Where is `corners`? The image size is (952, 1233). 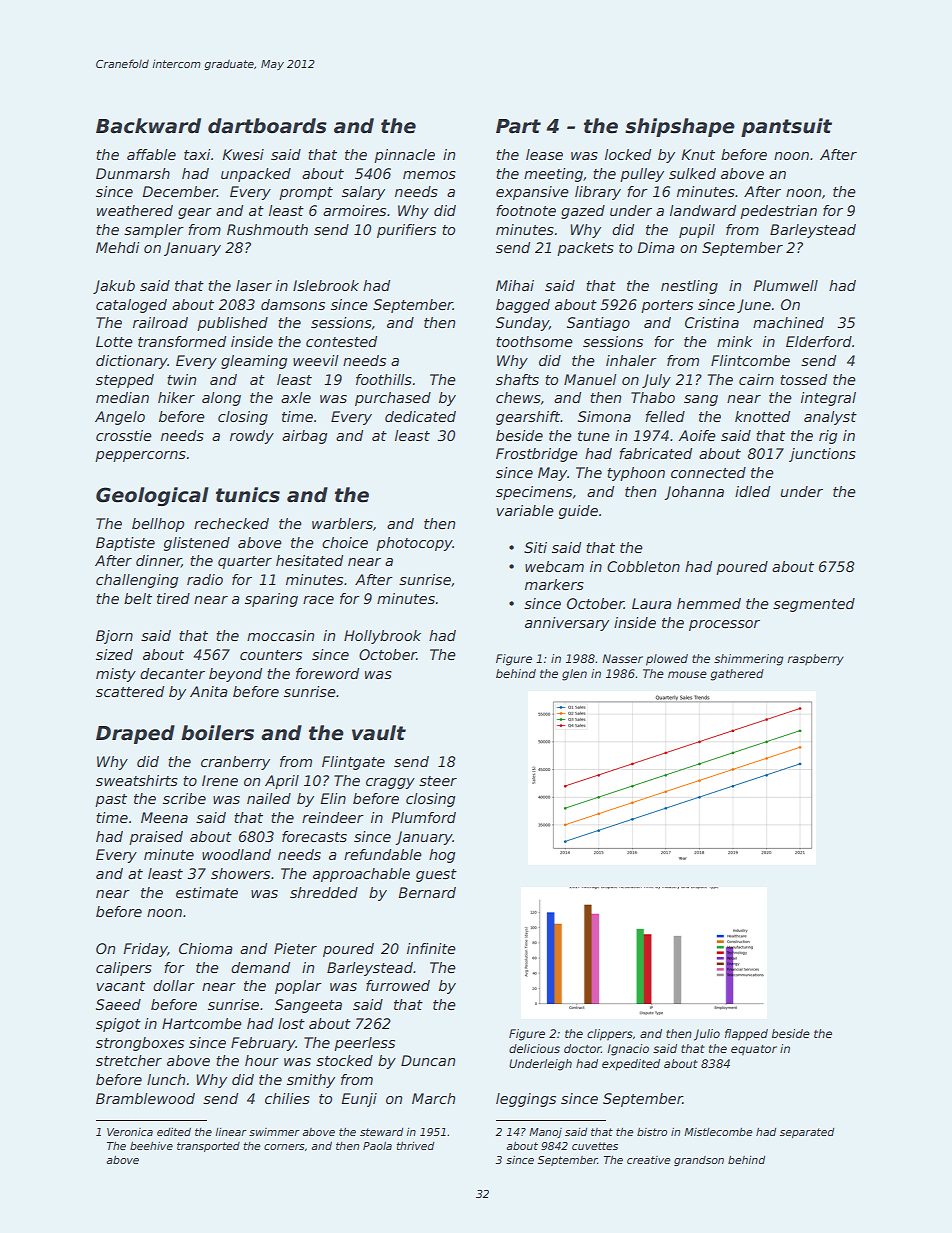 corners is located at coordinates (284, 1147).
